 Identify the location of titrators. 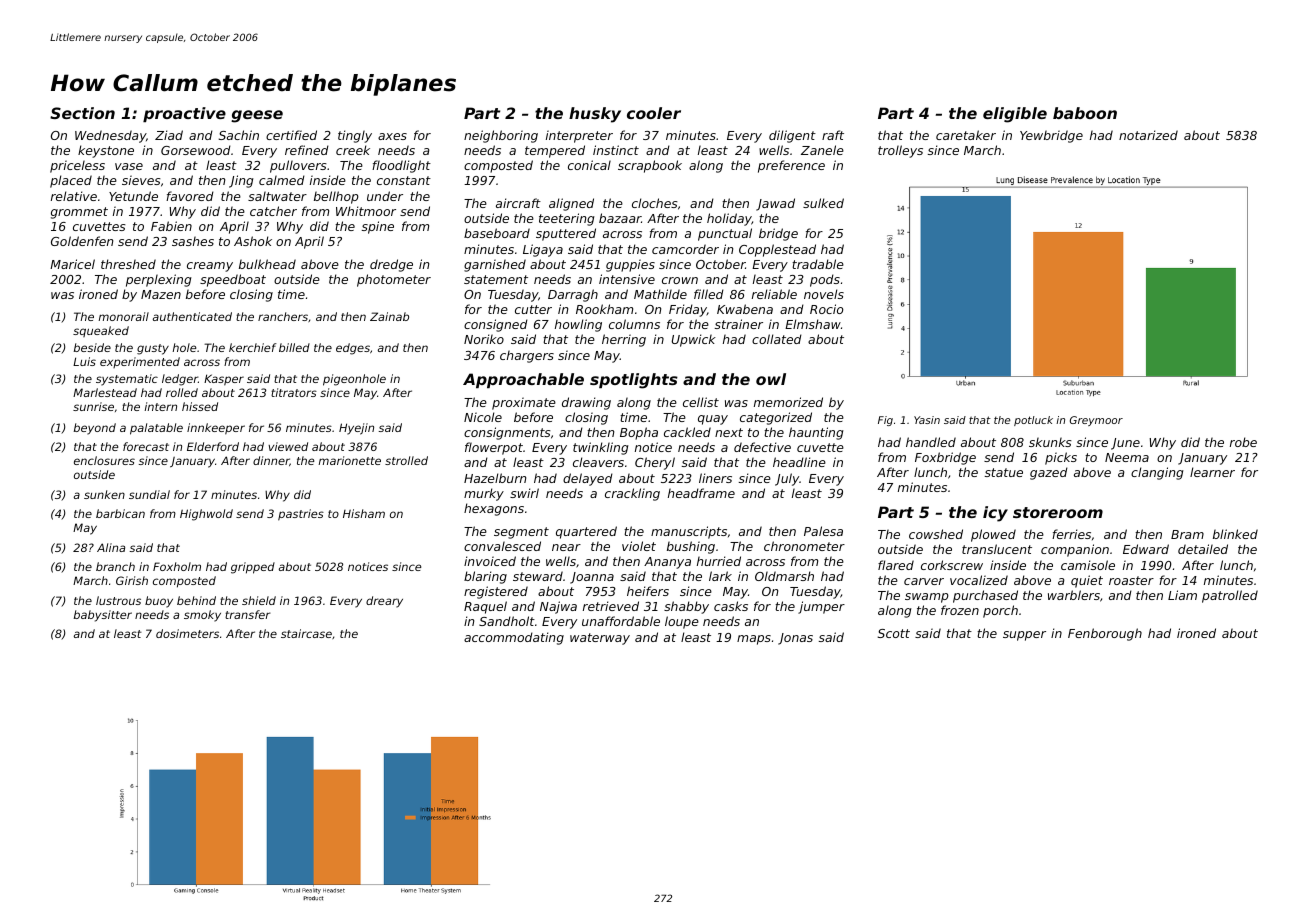
(294, 392).
